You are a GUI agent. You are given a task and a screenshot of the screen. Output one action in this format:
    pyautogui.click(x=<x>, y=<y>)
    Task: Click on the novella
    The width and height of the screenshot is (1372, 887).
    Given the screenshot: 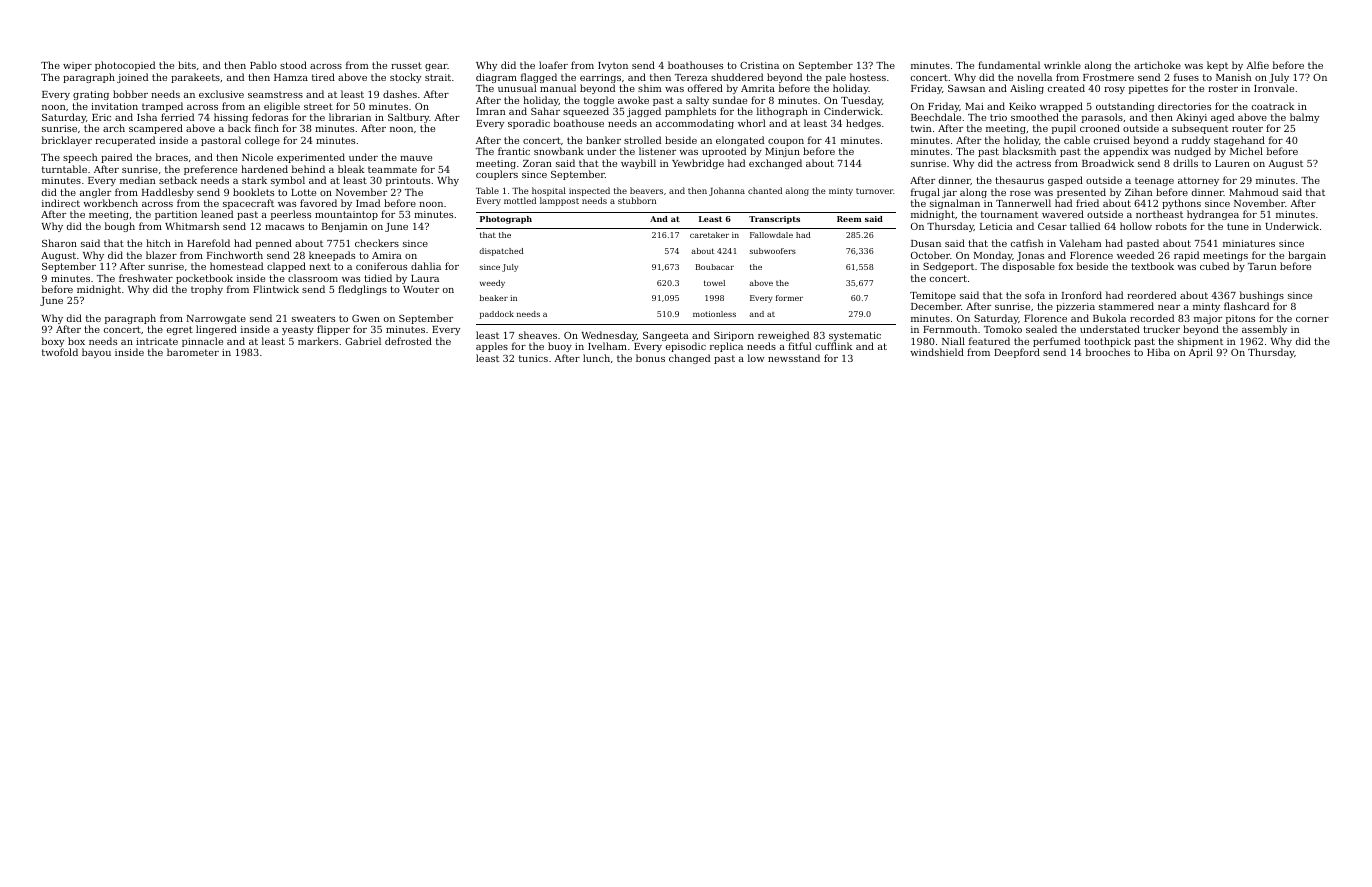 What is the action you would take?
    pyautogui.click(x=1034, y=77)
